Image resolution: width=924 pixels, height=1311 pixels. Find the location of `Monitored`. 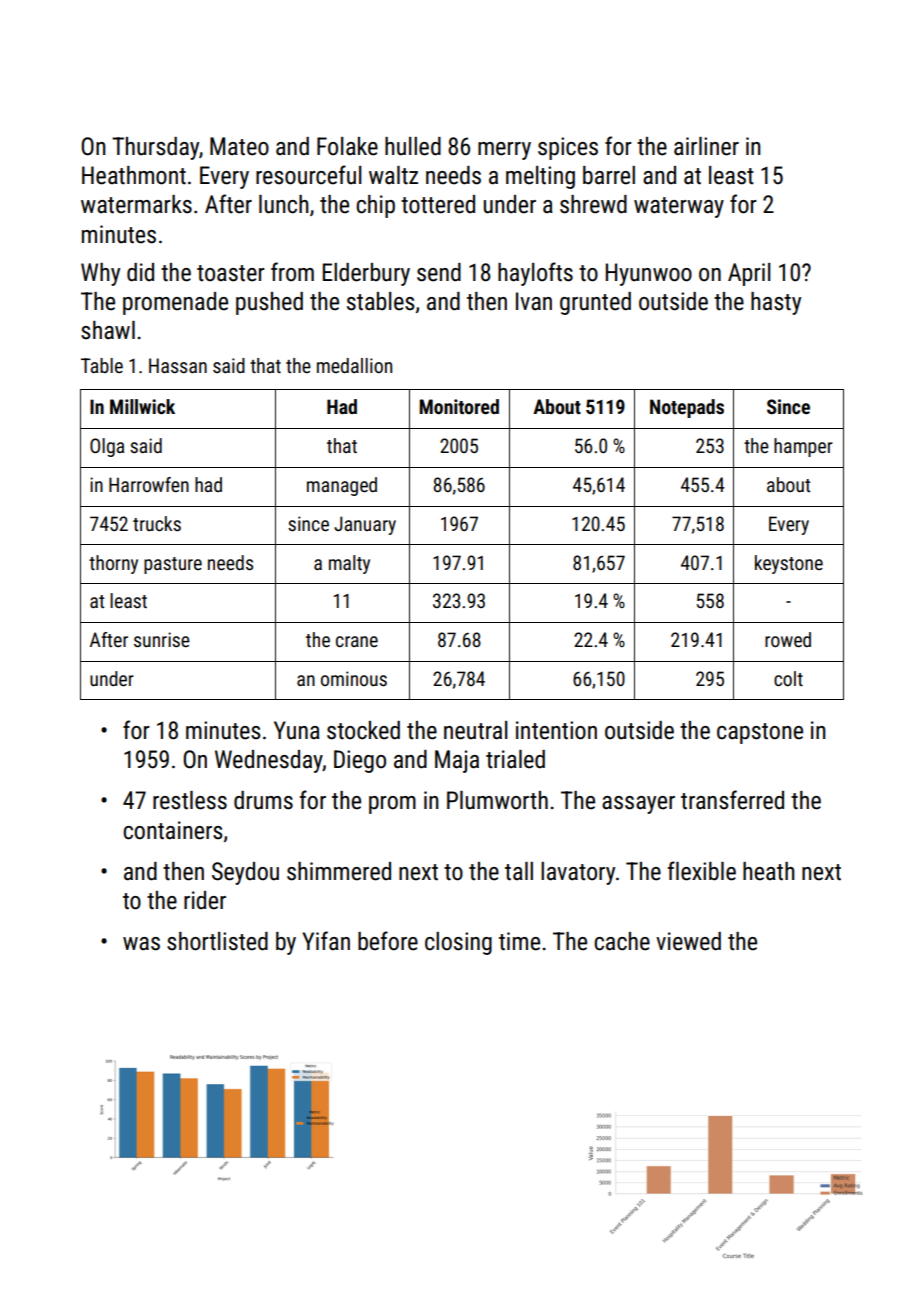

Monitored is located at coordinates (459, 406).
